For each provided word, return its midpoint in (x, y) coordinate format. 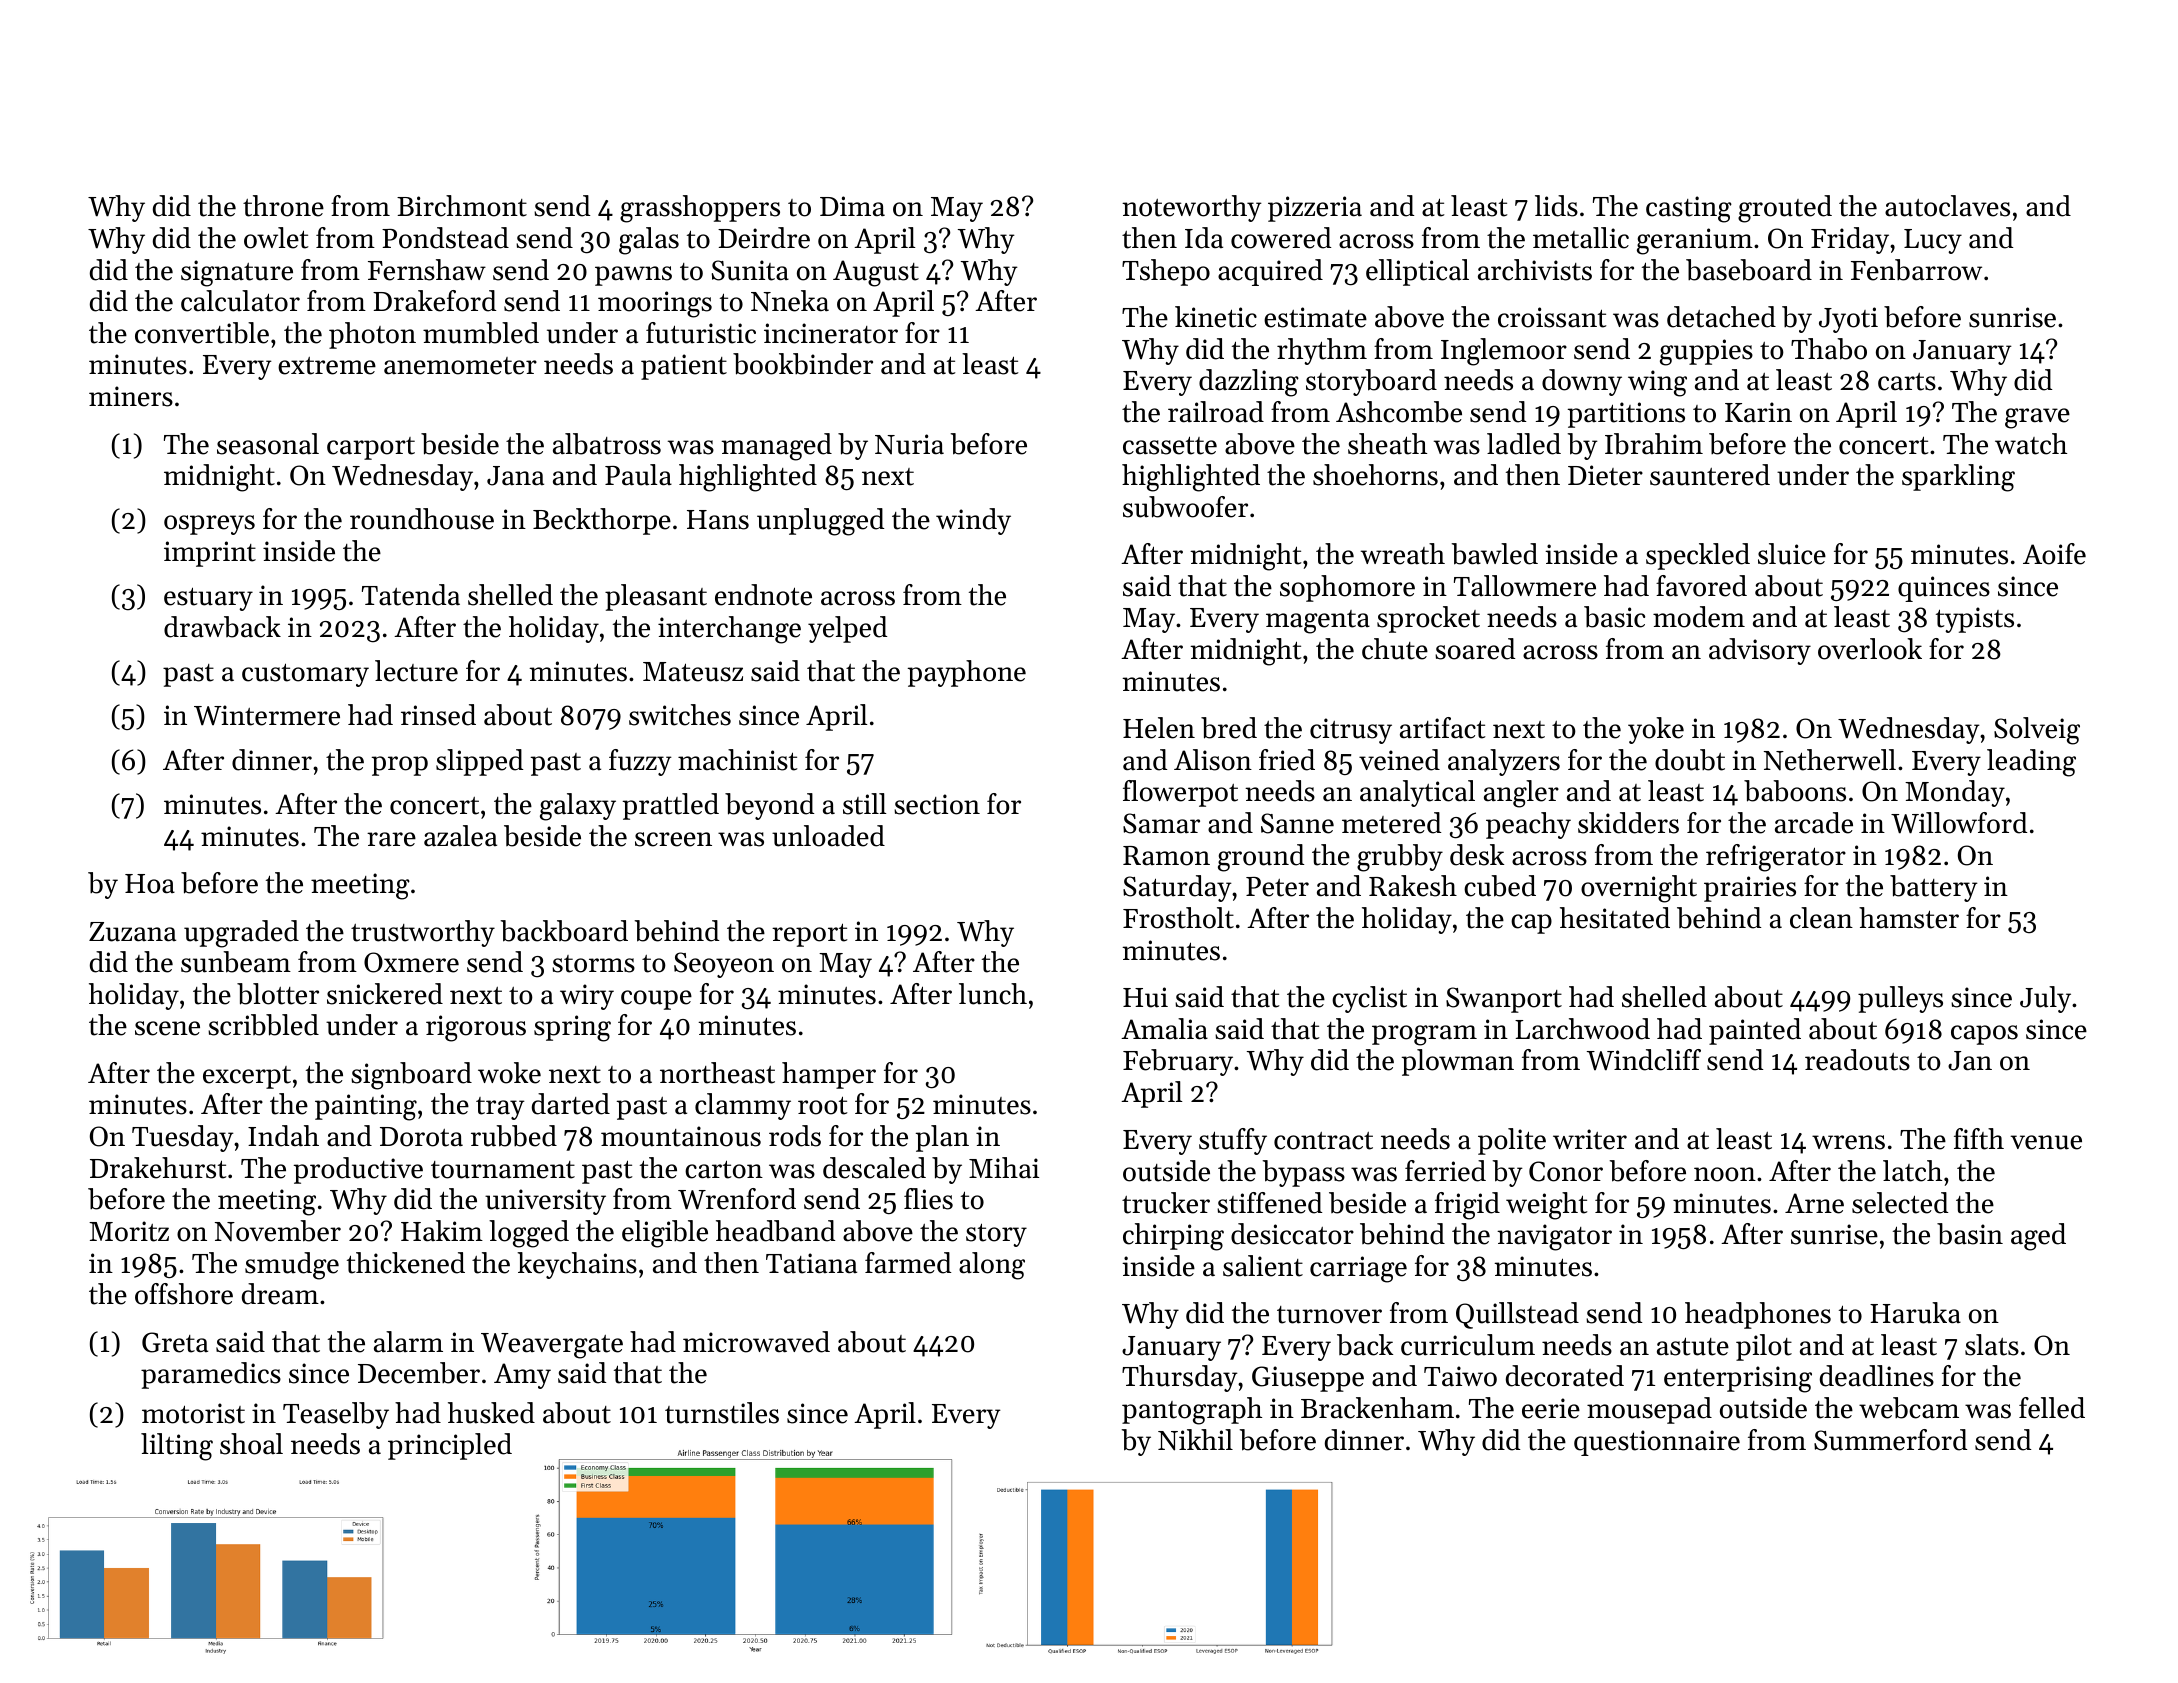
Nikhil (1195, 1440)
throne (283, 206)
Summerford (1890, 1440)
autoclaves (1947, 206)
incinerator (831, 333)
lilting (177, 1447)
